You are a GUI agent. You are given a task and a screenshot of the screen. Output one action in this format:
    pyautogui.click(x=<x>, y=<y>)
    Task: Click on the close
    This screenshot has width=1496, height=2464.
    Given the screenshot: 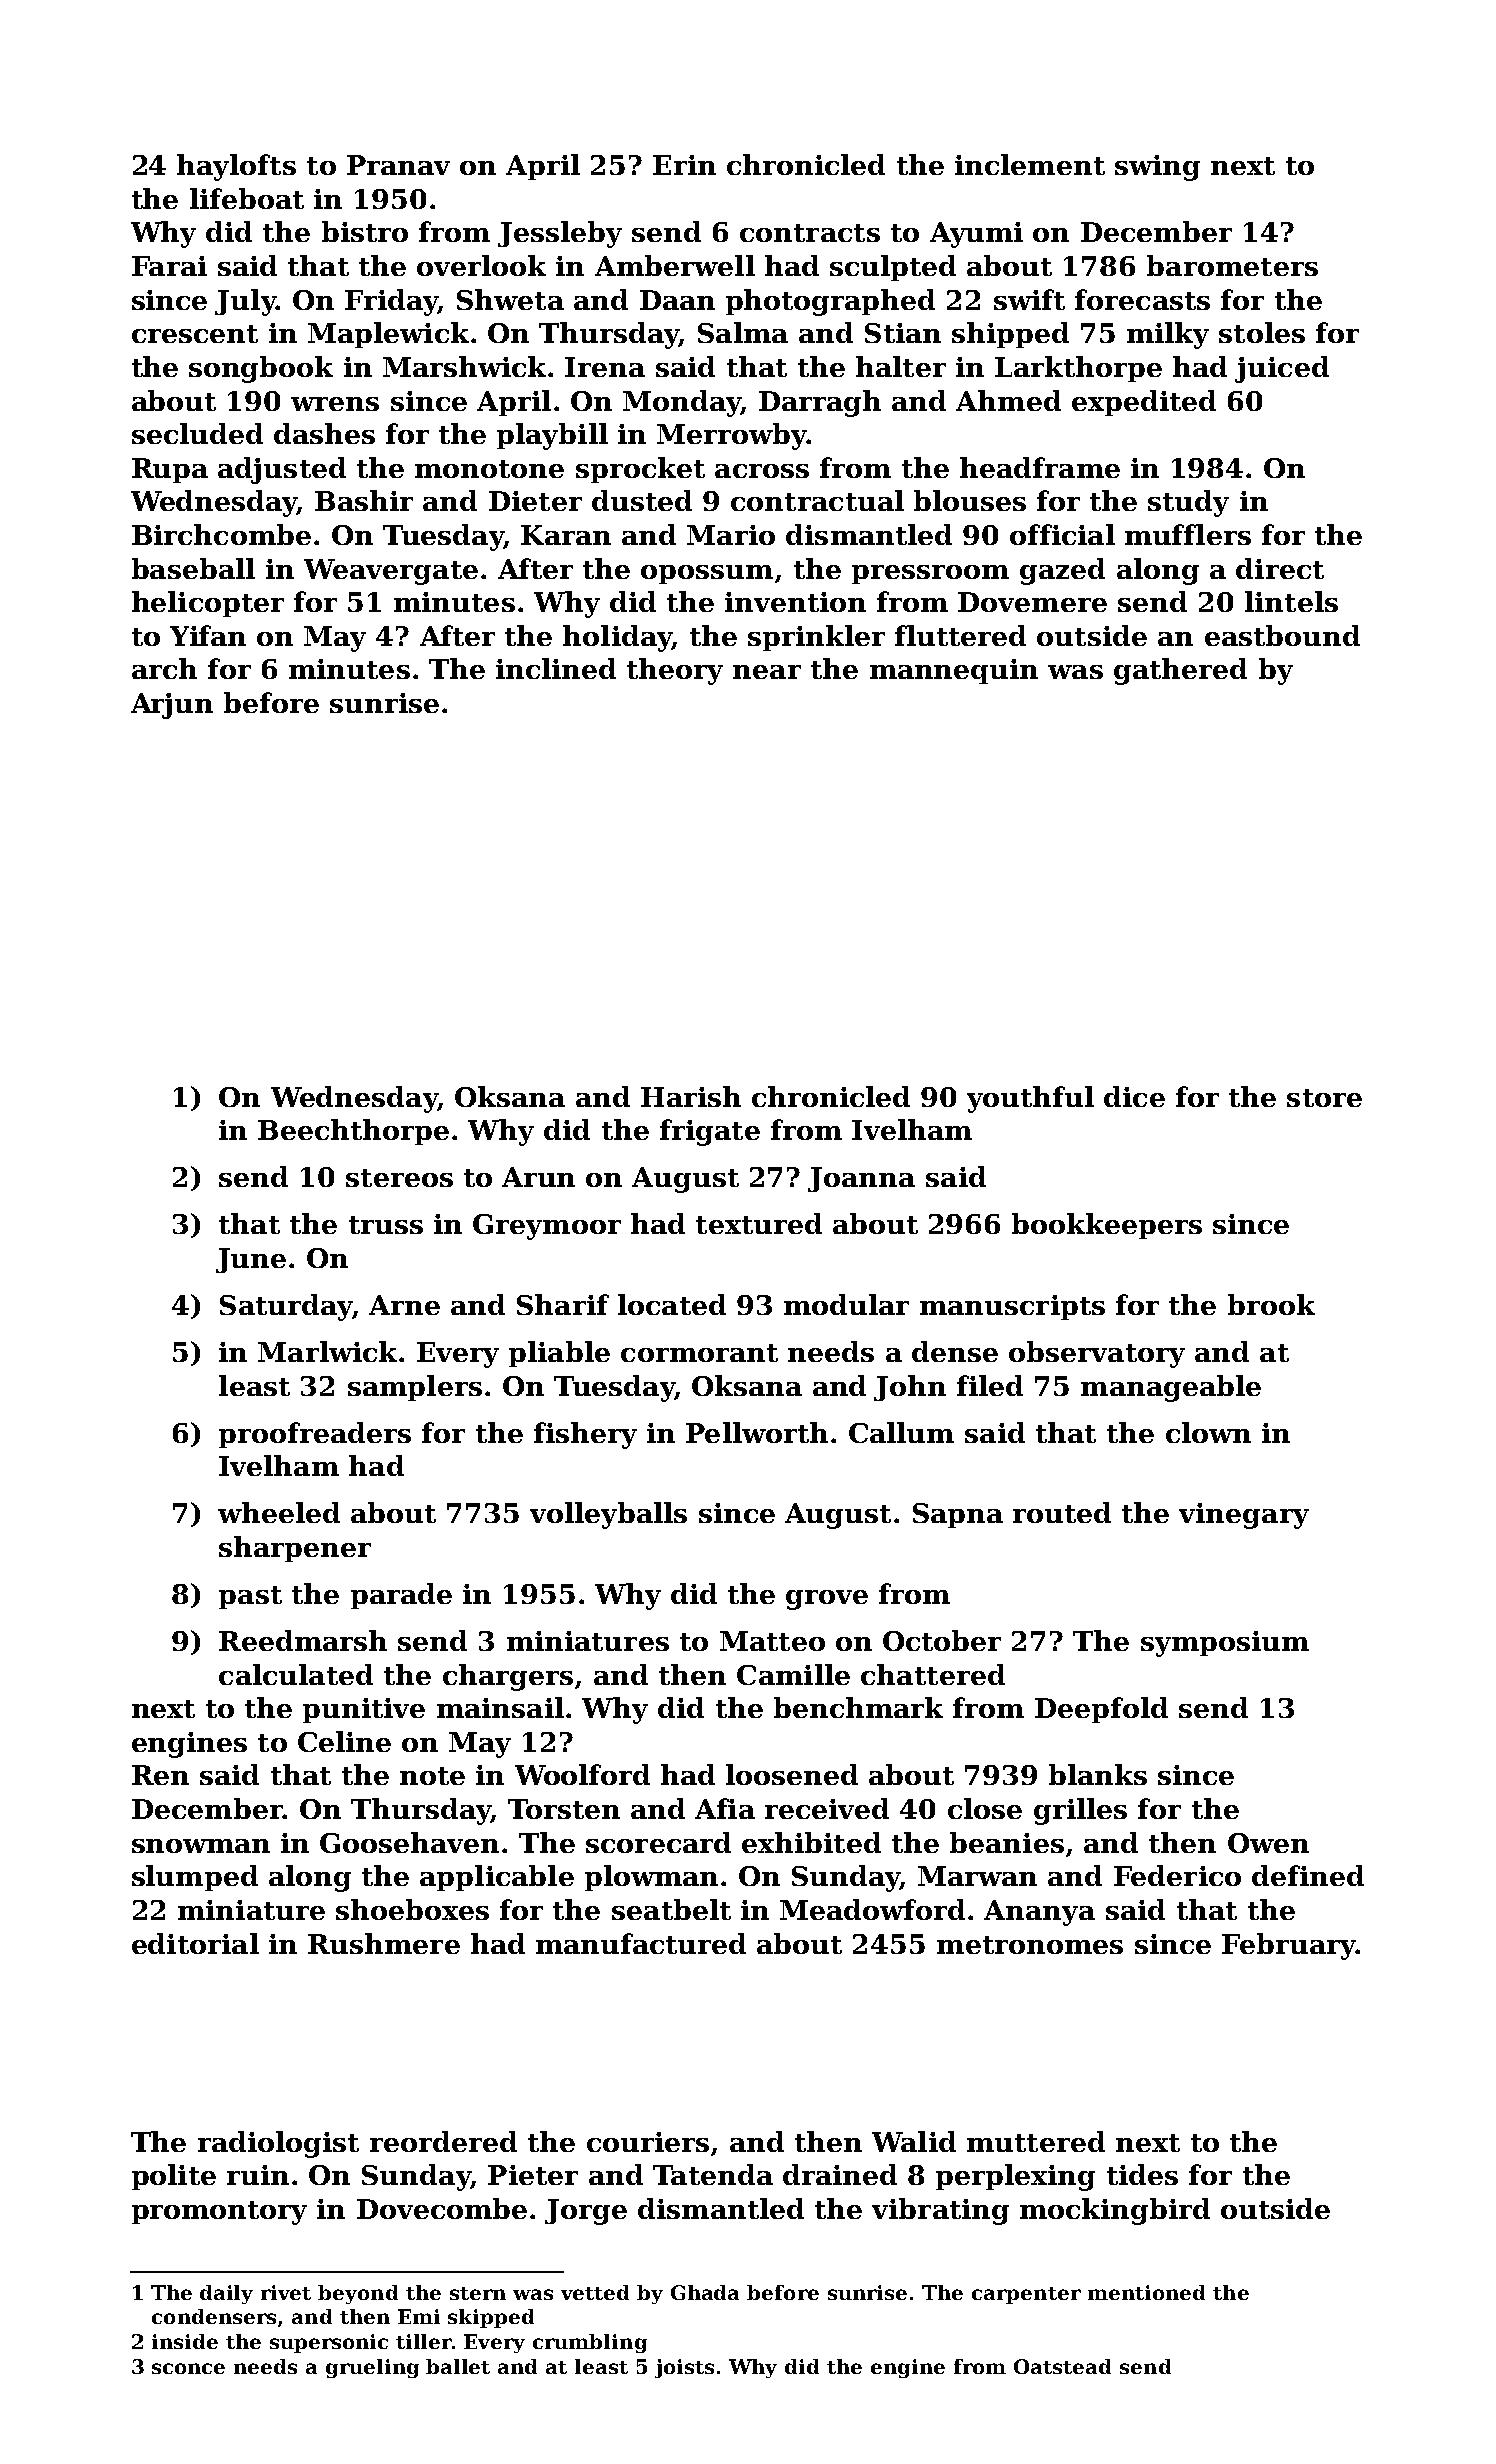 What is the action you would take?
    pyautogui.click(x=985, y=1808)
